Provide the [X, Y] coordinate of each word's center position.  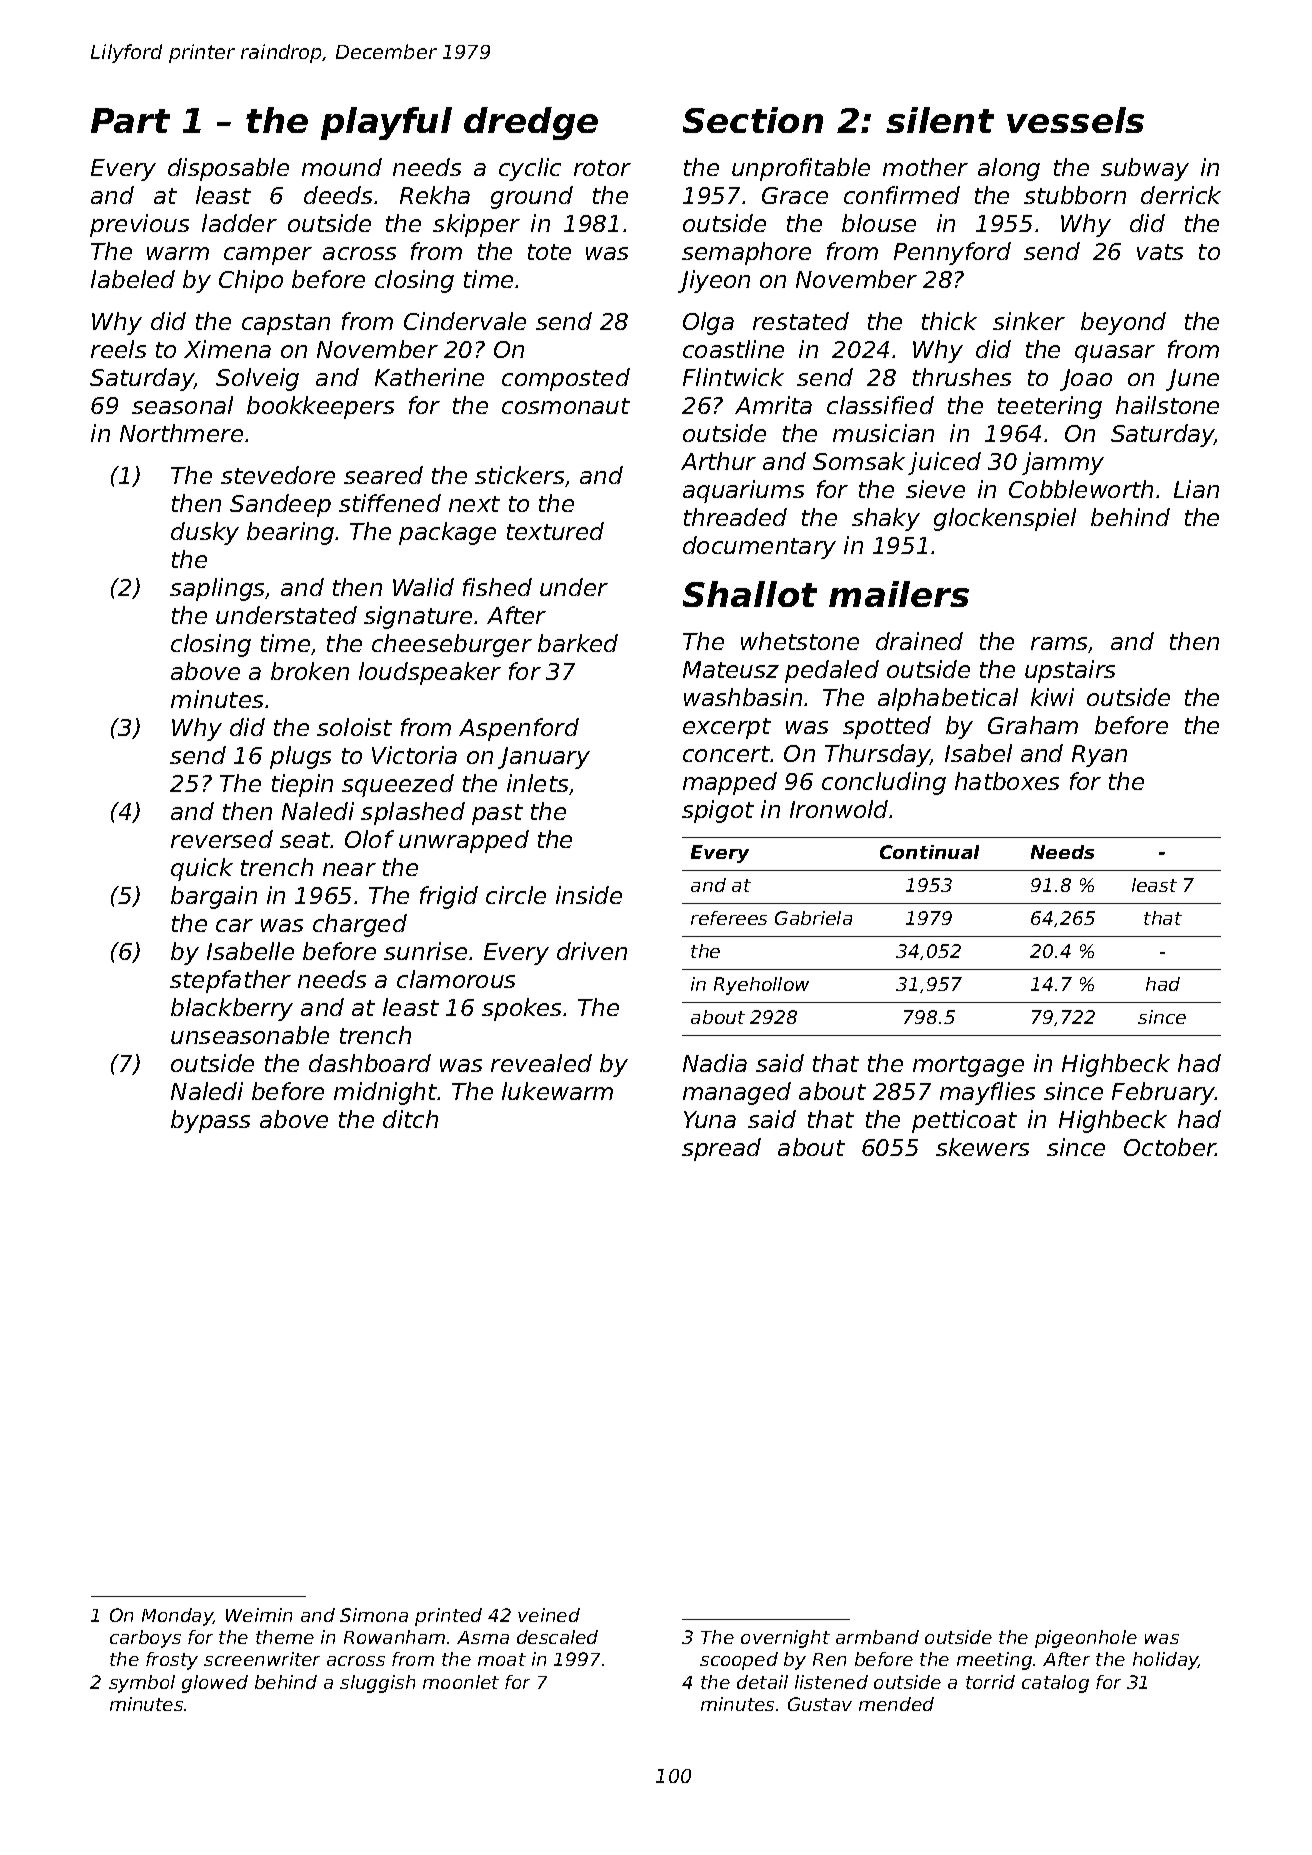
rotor [602, 168]
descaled [557, 1637]
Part [130, 120]
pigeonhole [1086, 1639]
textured [555, 531]
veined [549, 1615]
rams [1060, 645]
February [1164, 1093]
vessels [1075, 120]
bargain [214, 897]
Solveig [257, 379]
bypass [210, 1121]
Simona [374, 1615]
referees [729, 918]
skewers [982, 1147]
